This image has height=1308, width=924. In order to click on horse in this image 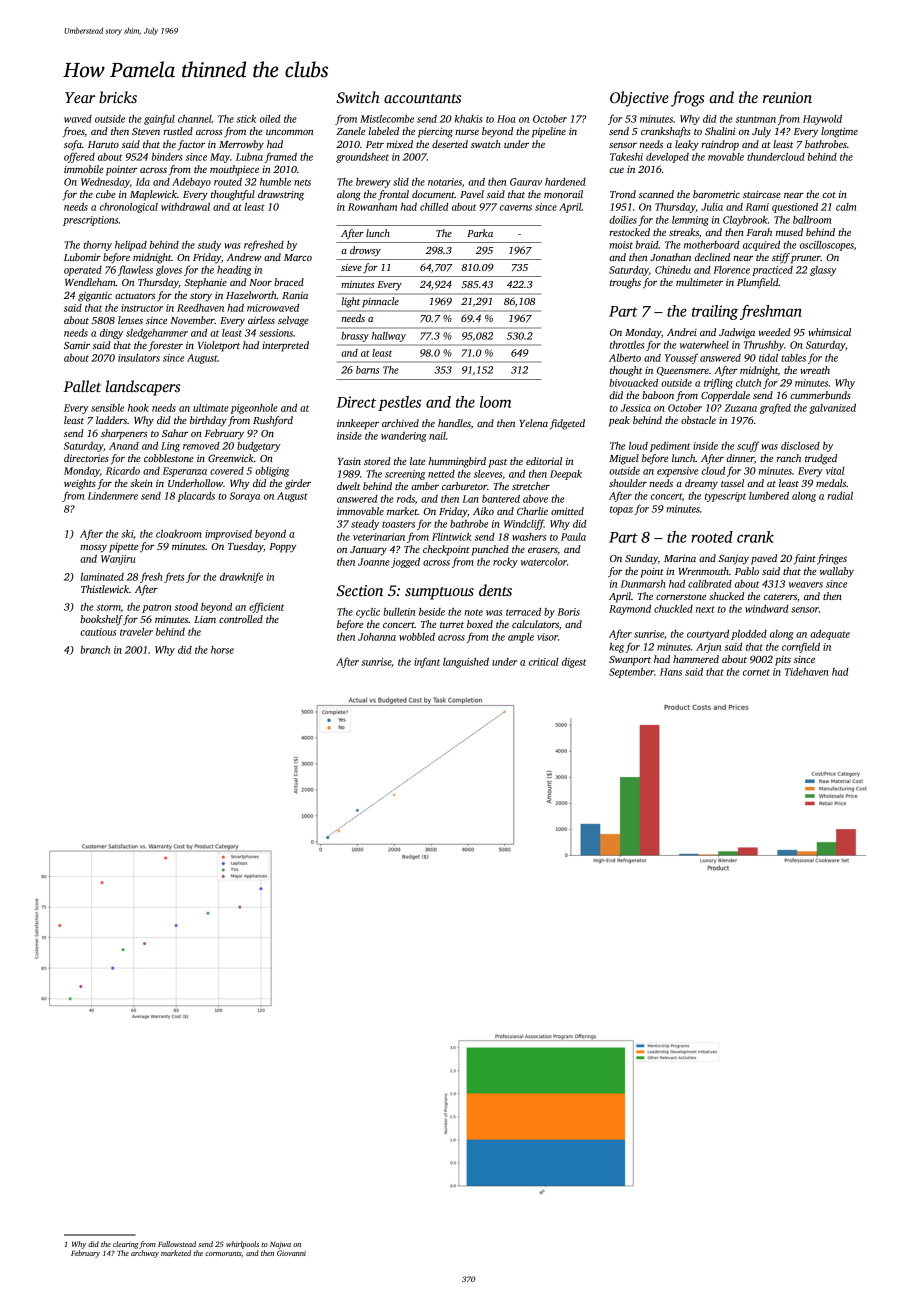, I will do `click(222, 650)`.
